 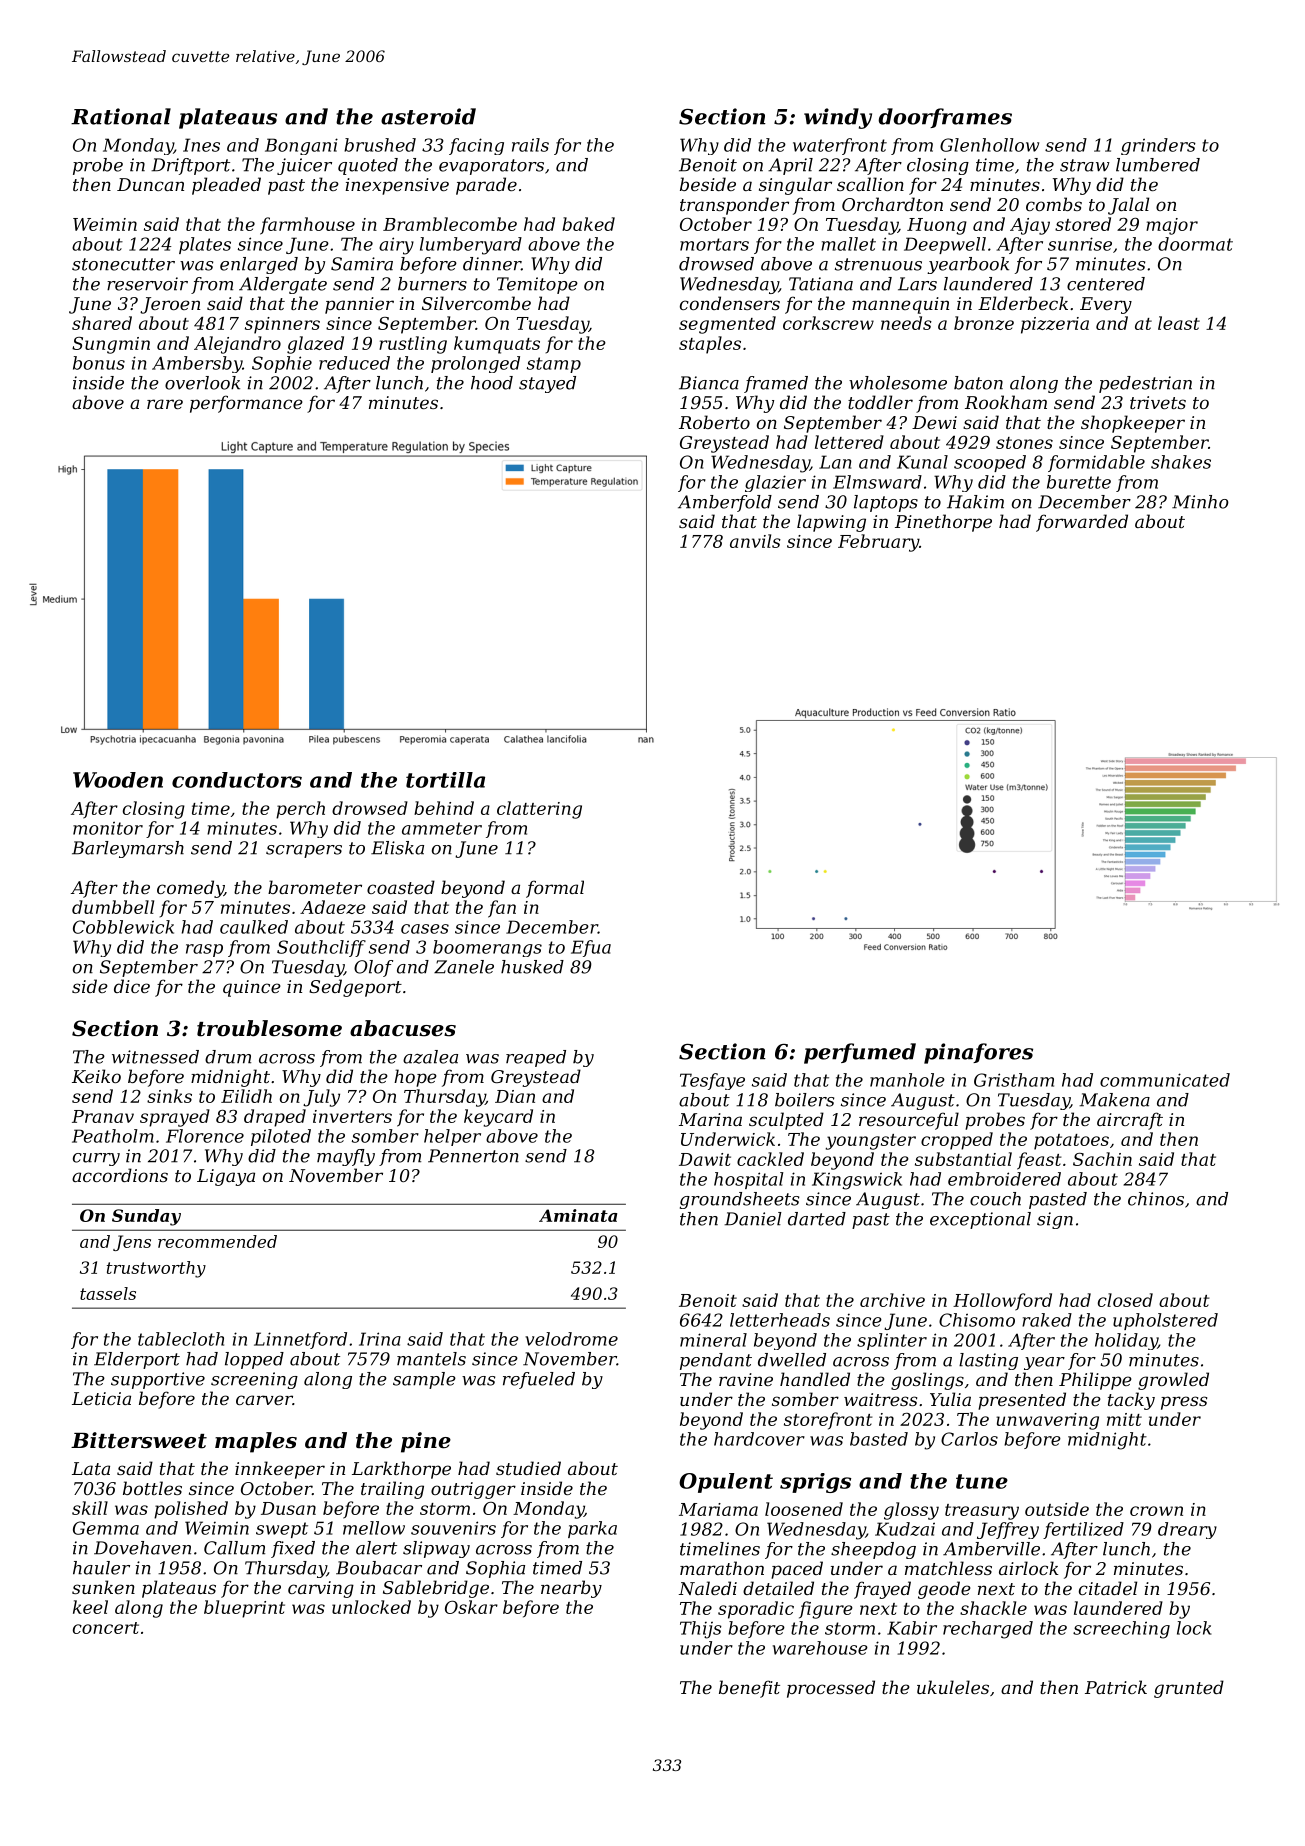 What do you see at coordinates (315, 345) in the image?
I see `glazed` at bounding box center [315, 345].
